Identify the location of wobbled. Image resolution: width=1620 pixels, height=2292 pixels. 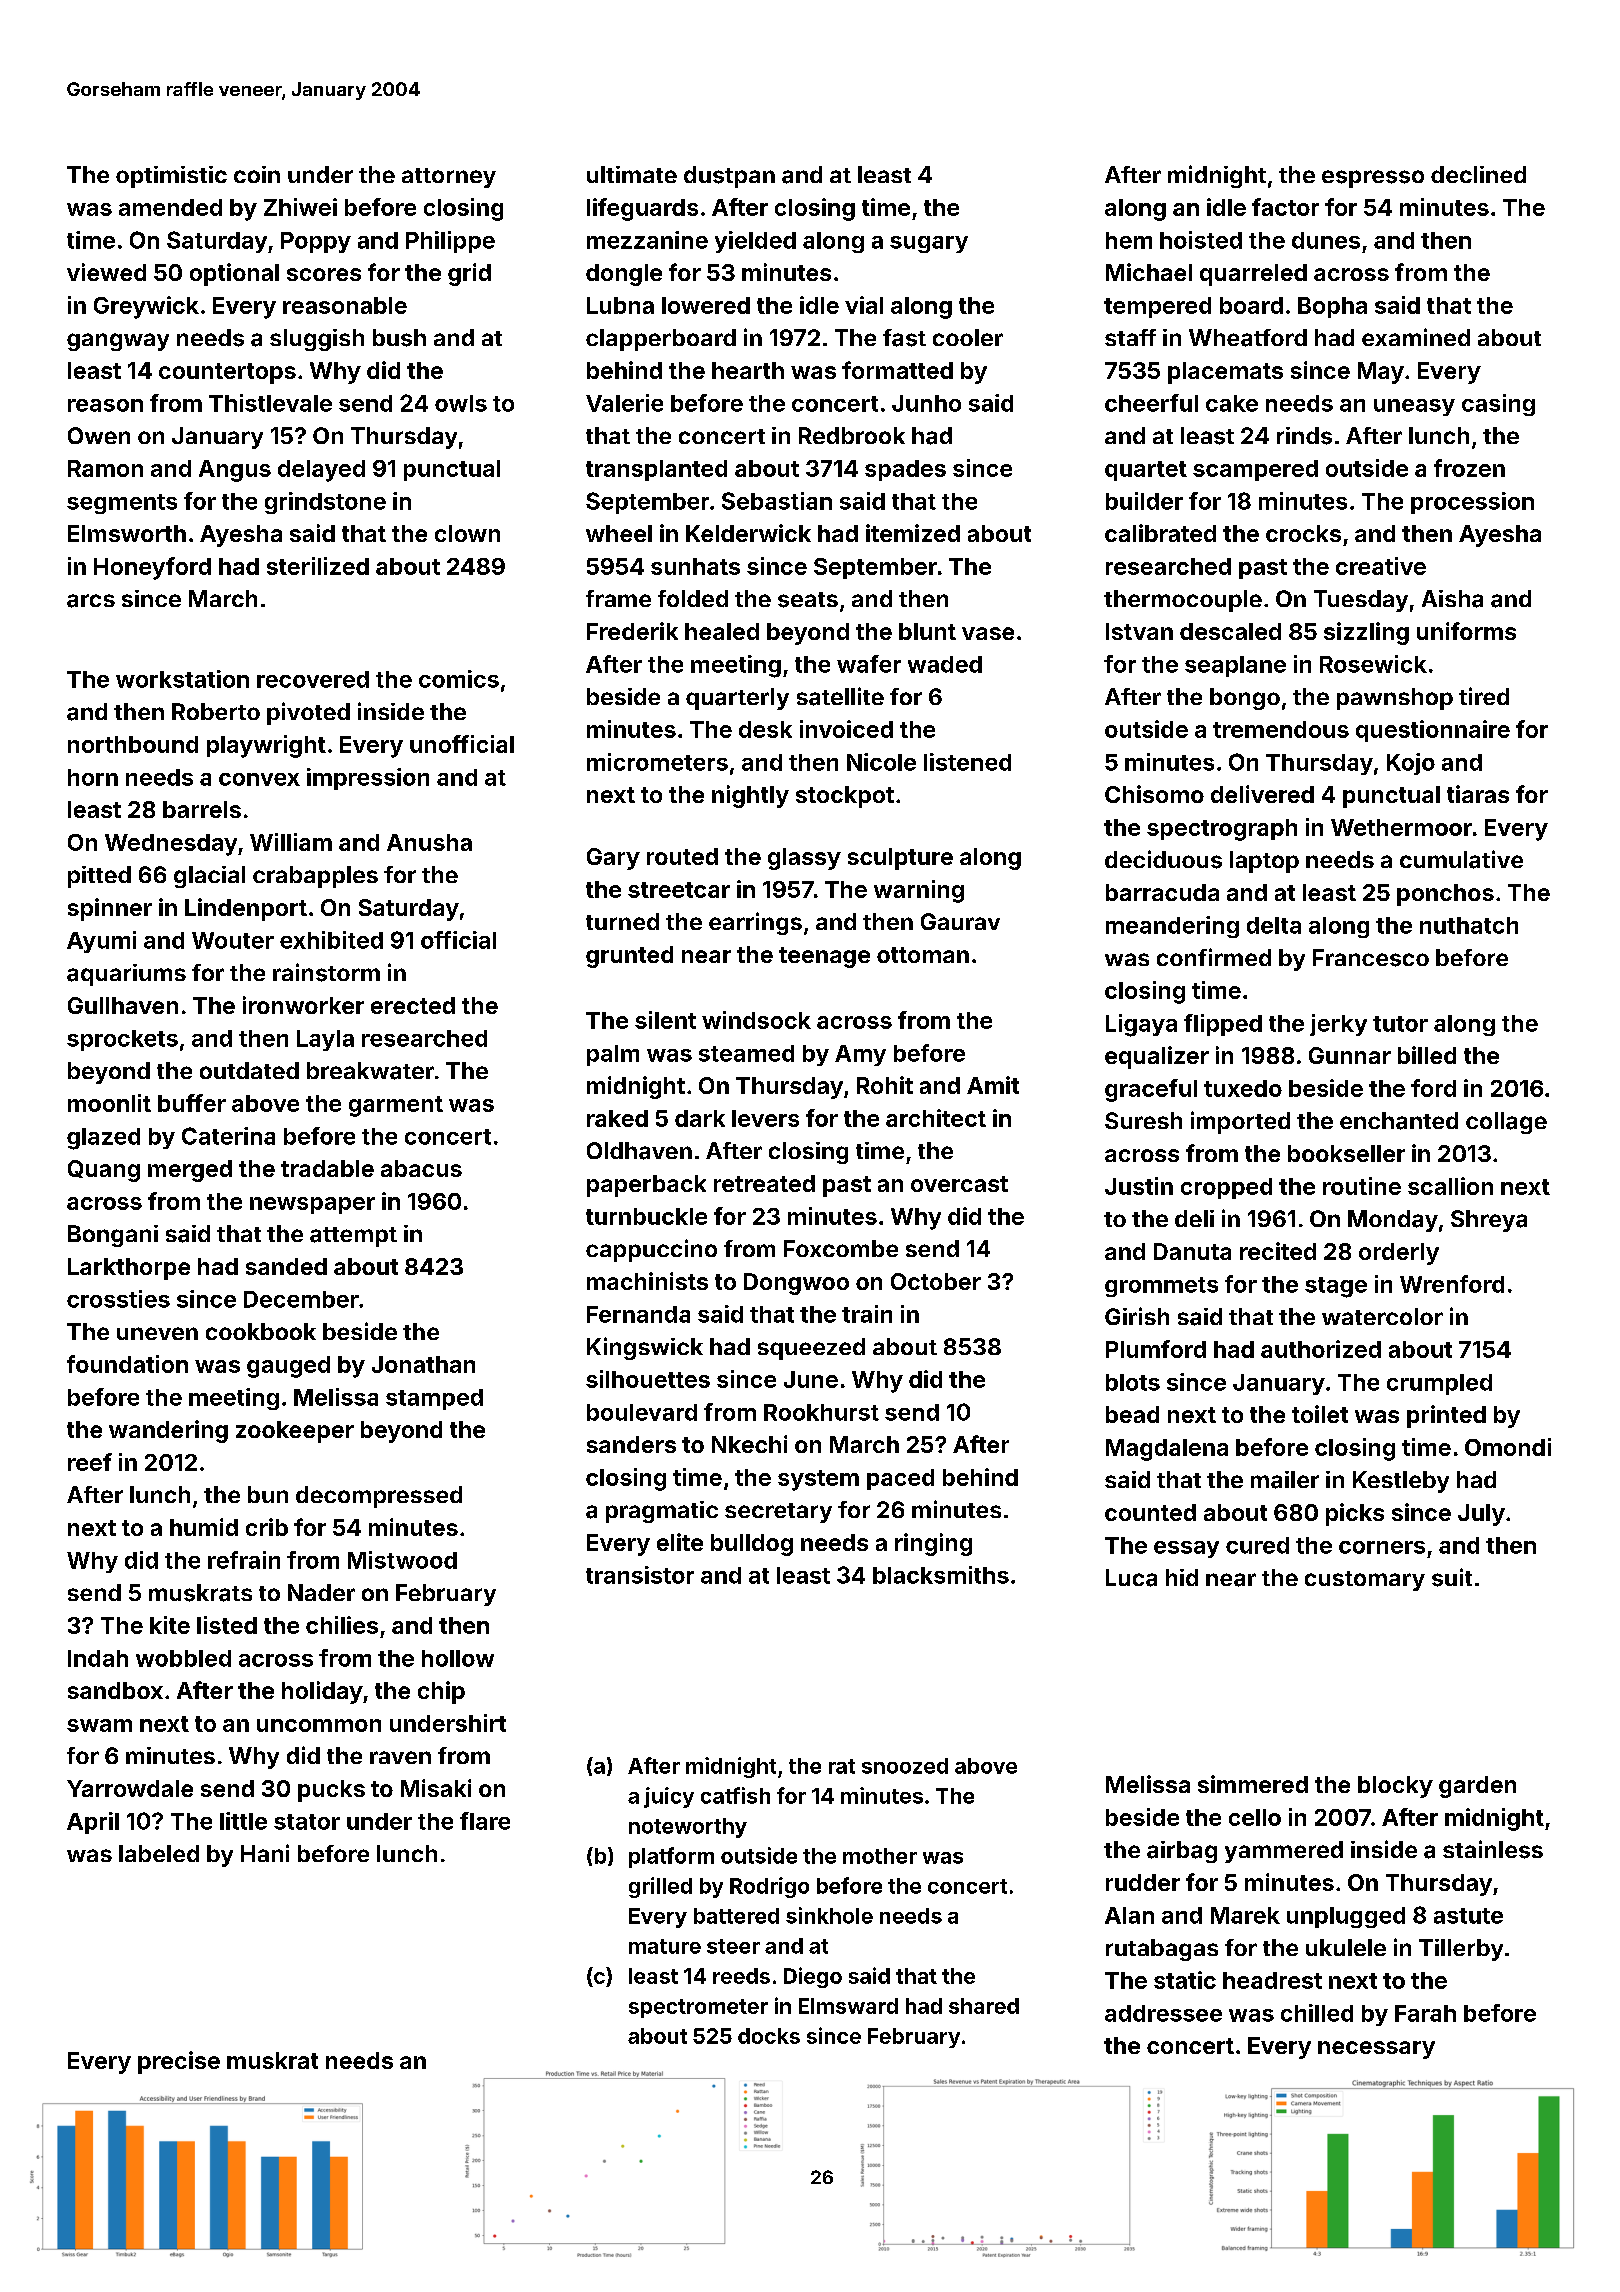
(183, 1658).
